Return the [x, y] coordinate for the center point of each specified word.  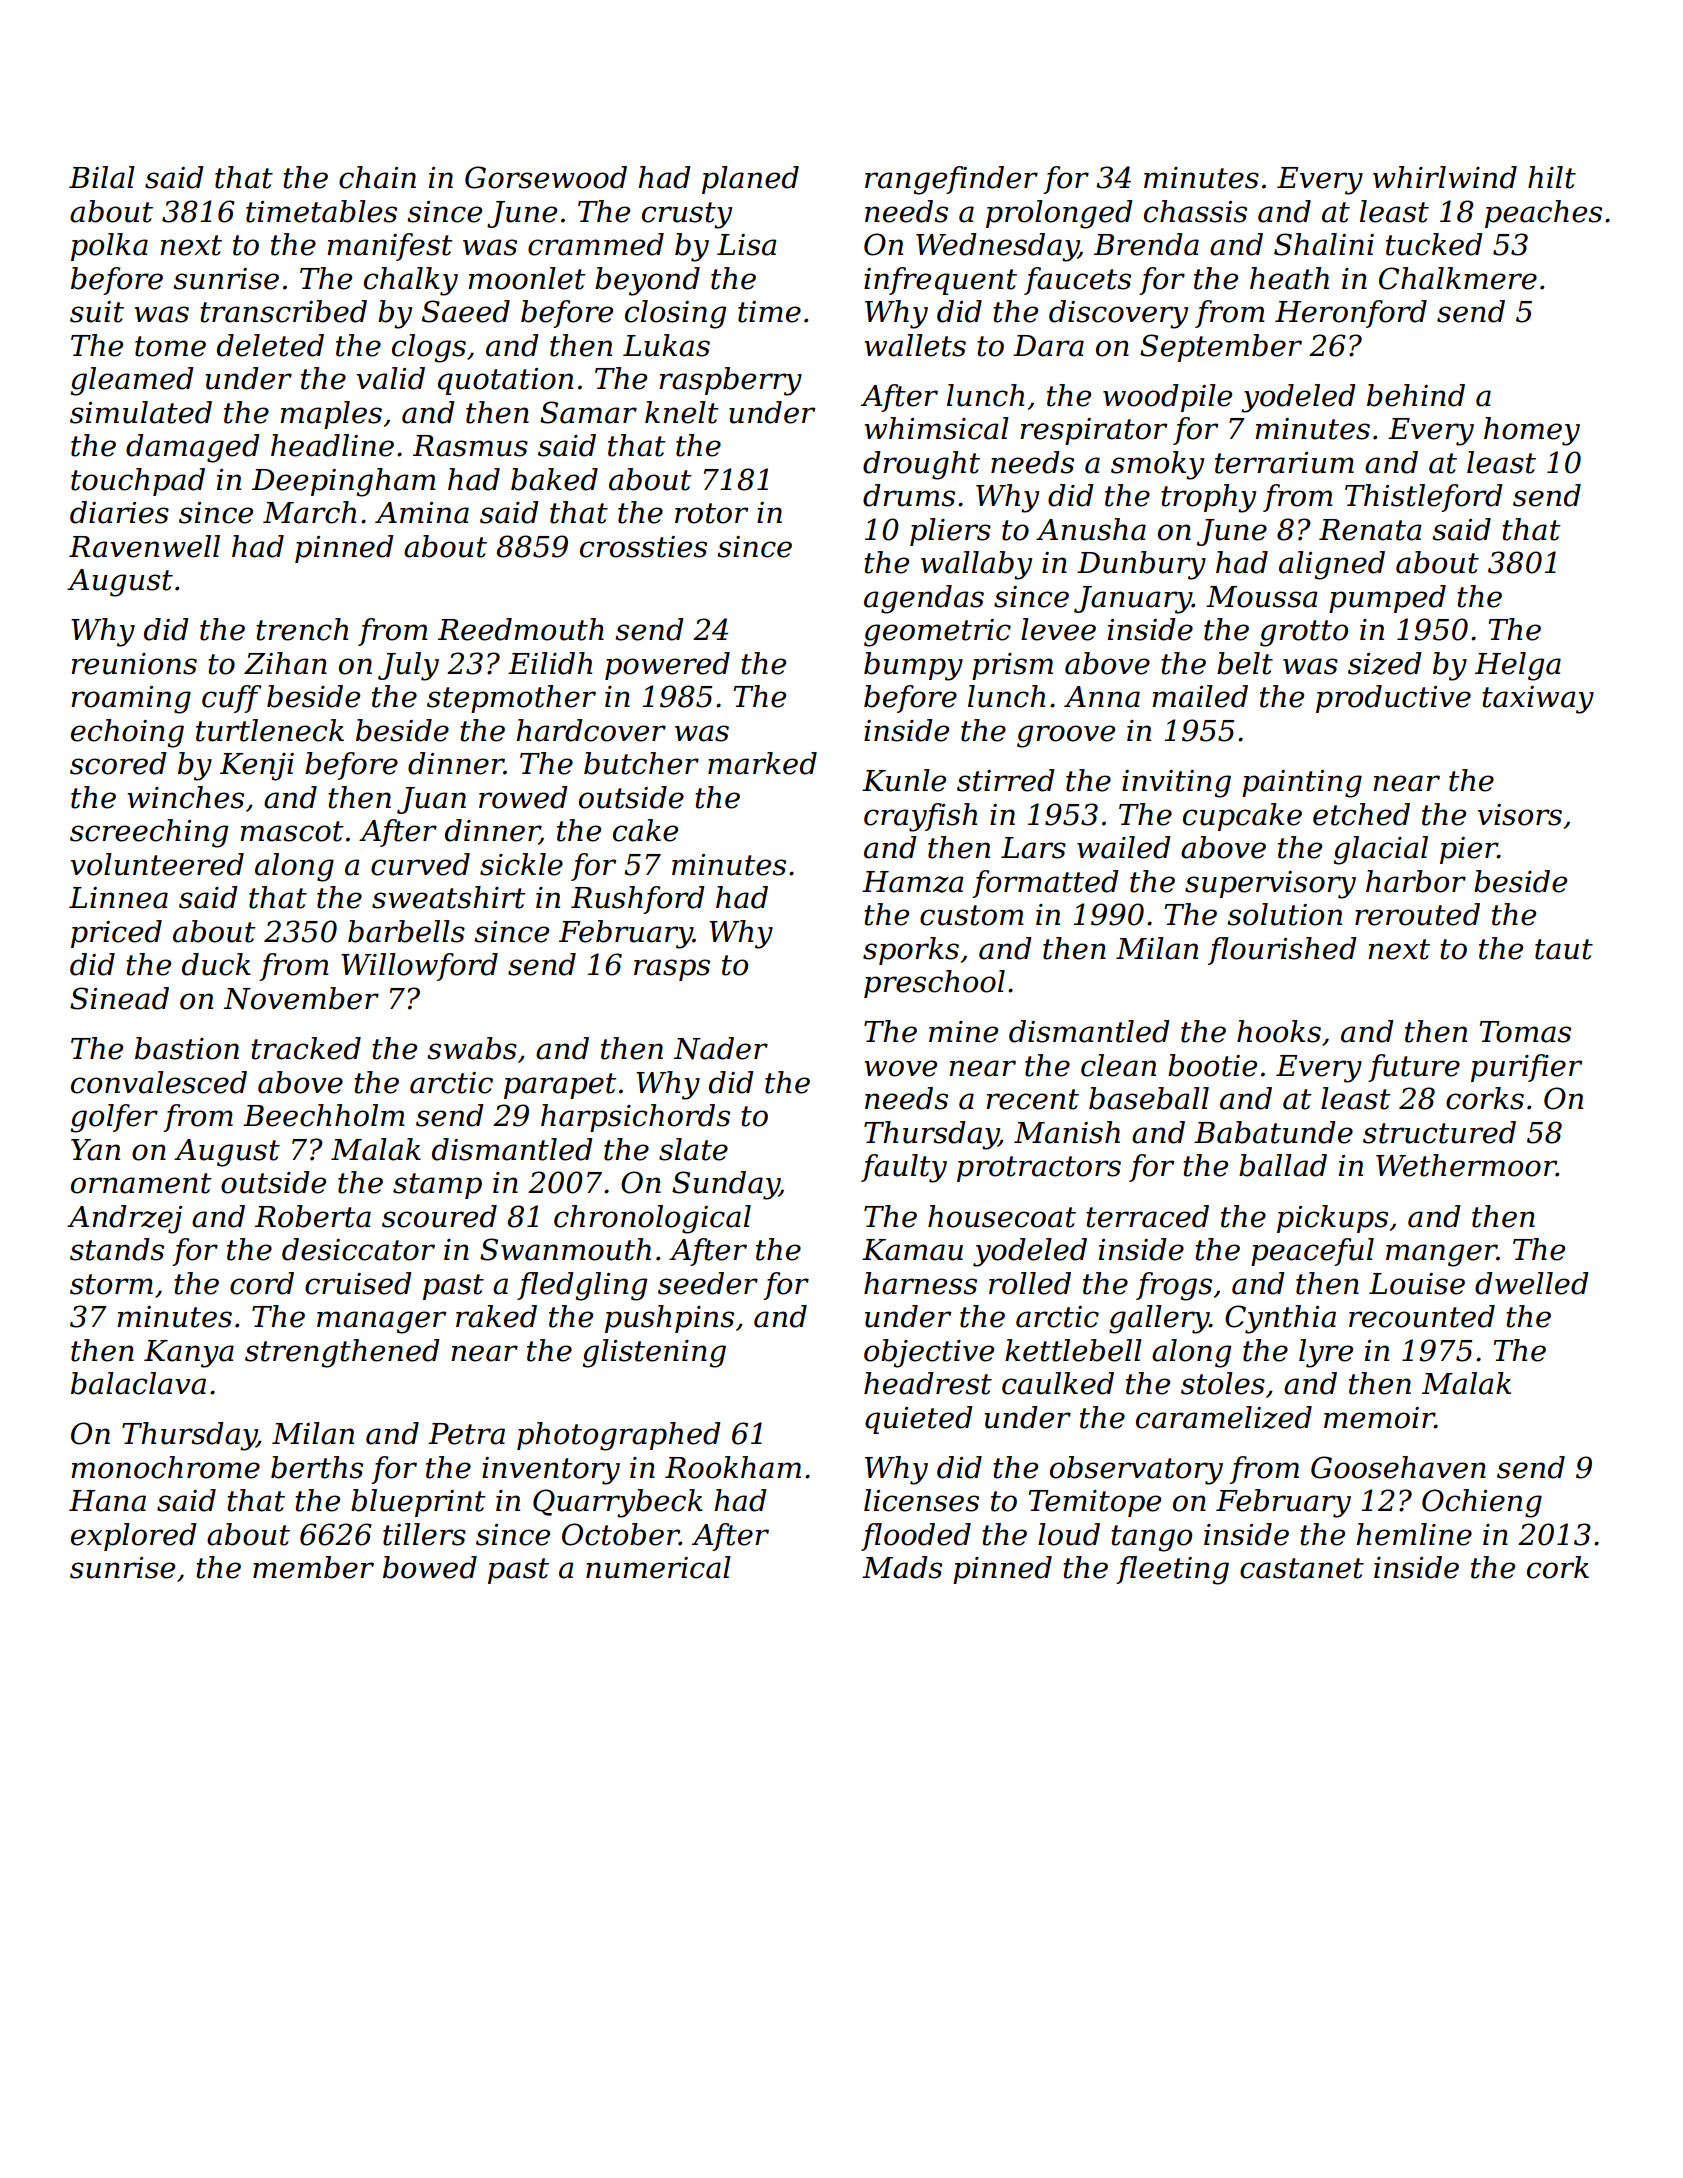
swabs [472, 1048]
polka [109, 247]
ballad [1283, 1165]
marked [762, 763]
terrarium [1284, 463]
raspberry [730, 381]
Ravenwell [144, 546]
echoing [127, 733]
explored [134, 1537]
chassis [1195, 211]
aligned [1332, 565]
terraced [1147, 1216]
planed [750, 180]
